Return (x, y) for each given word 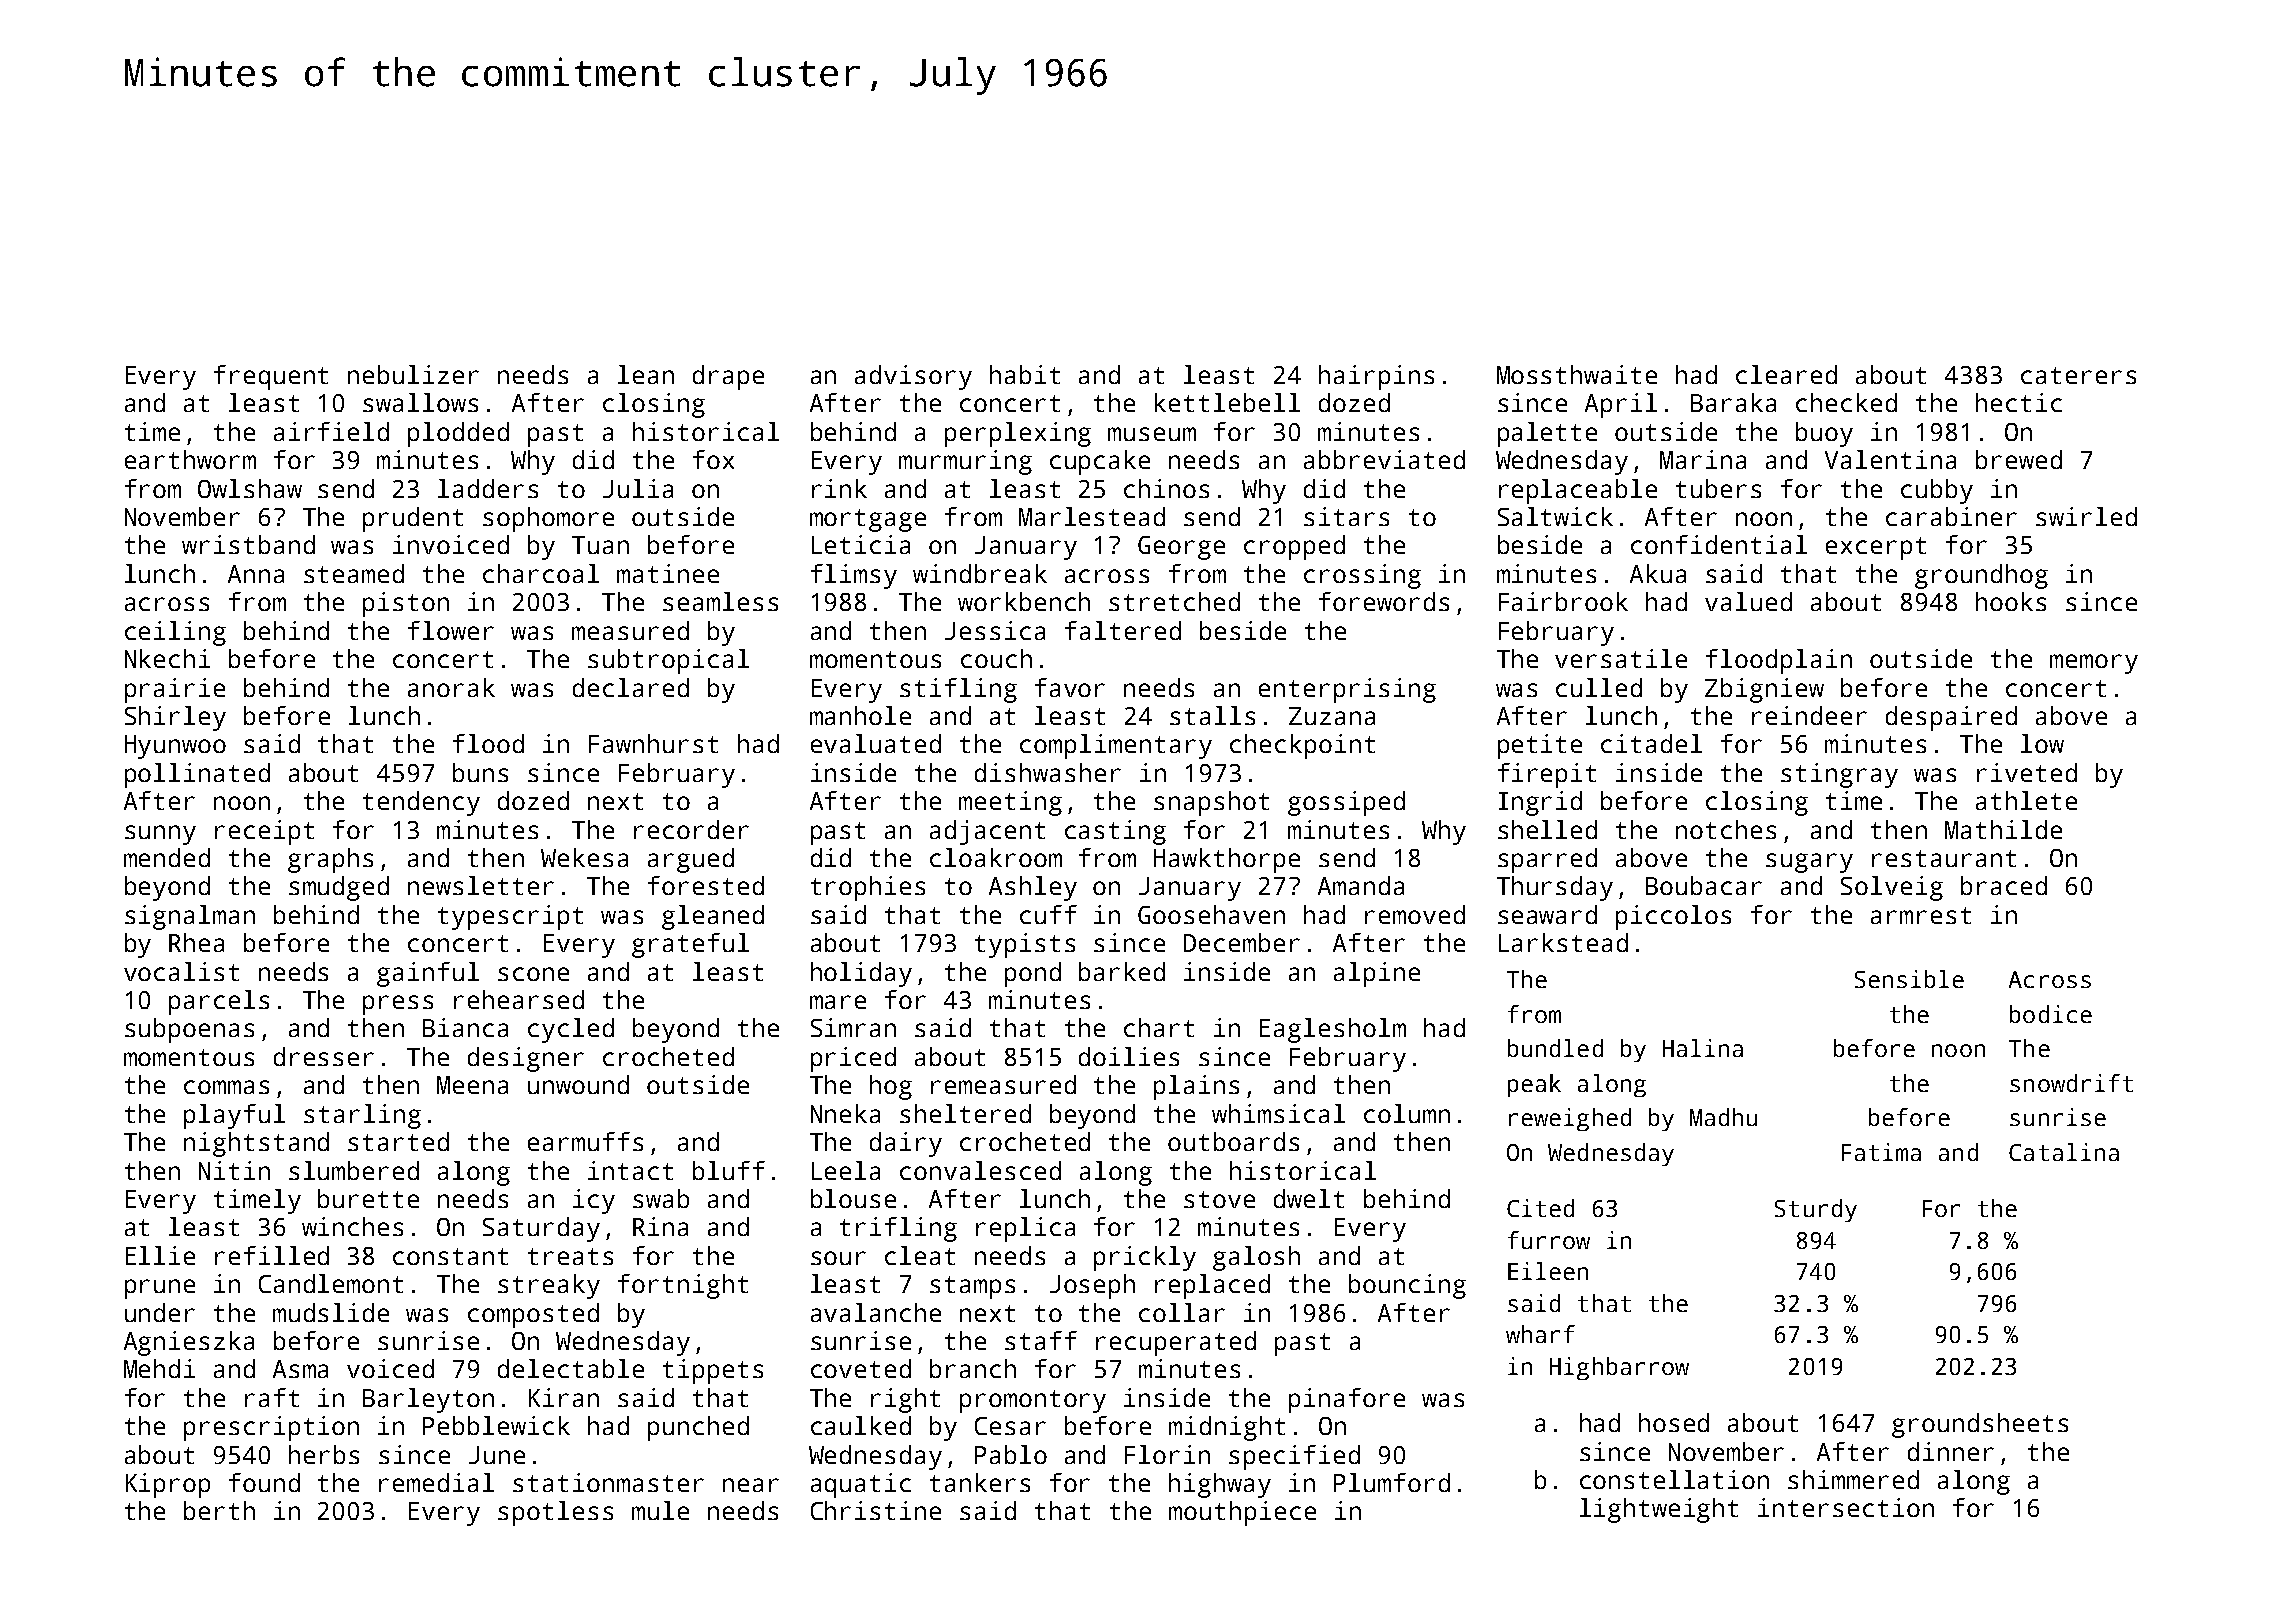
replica (1025, 1229)
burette (368, 1198)
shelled (1547, 829)
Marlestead (1092, 516)
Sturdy (1816, 1210)
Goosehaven (1211, 914)
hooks (2011, 601)
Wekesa (584, 857)
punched (698, 1428)
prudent (413, 519)
